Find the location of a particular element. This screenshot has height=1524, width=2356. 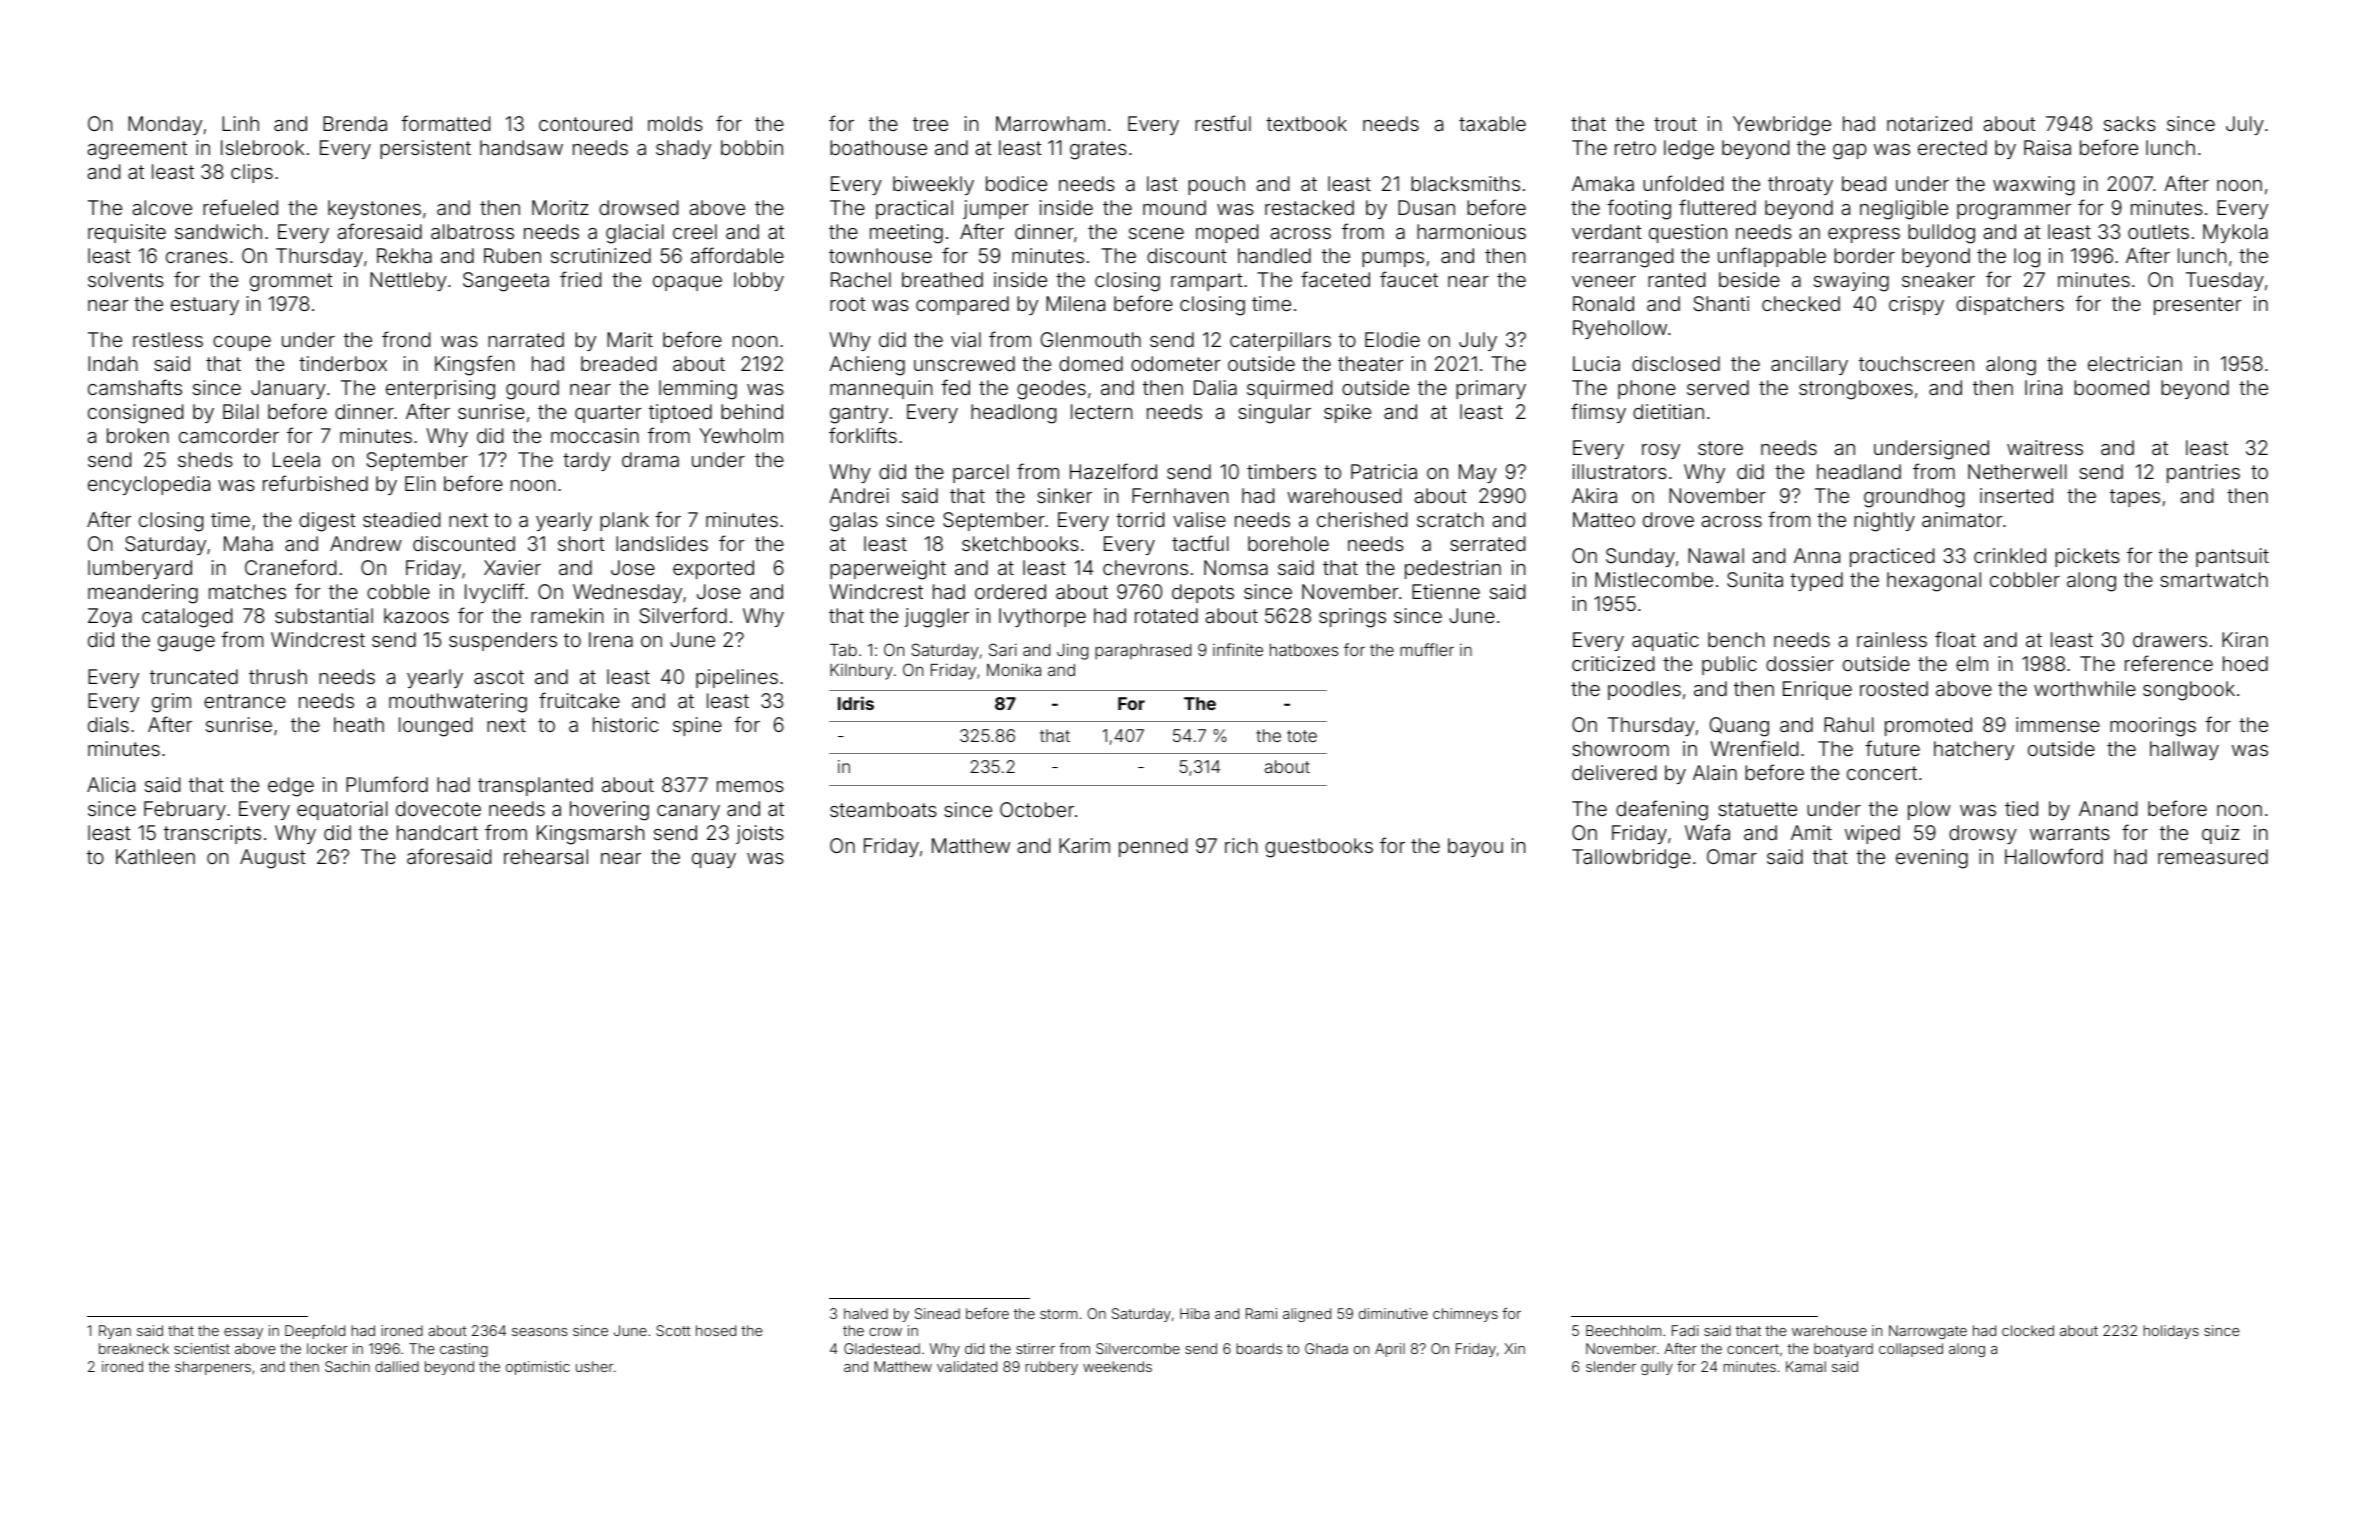

halved is located at coordinates (866, 1313).
